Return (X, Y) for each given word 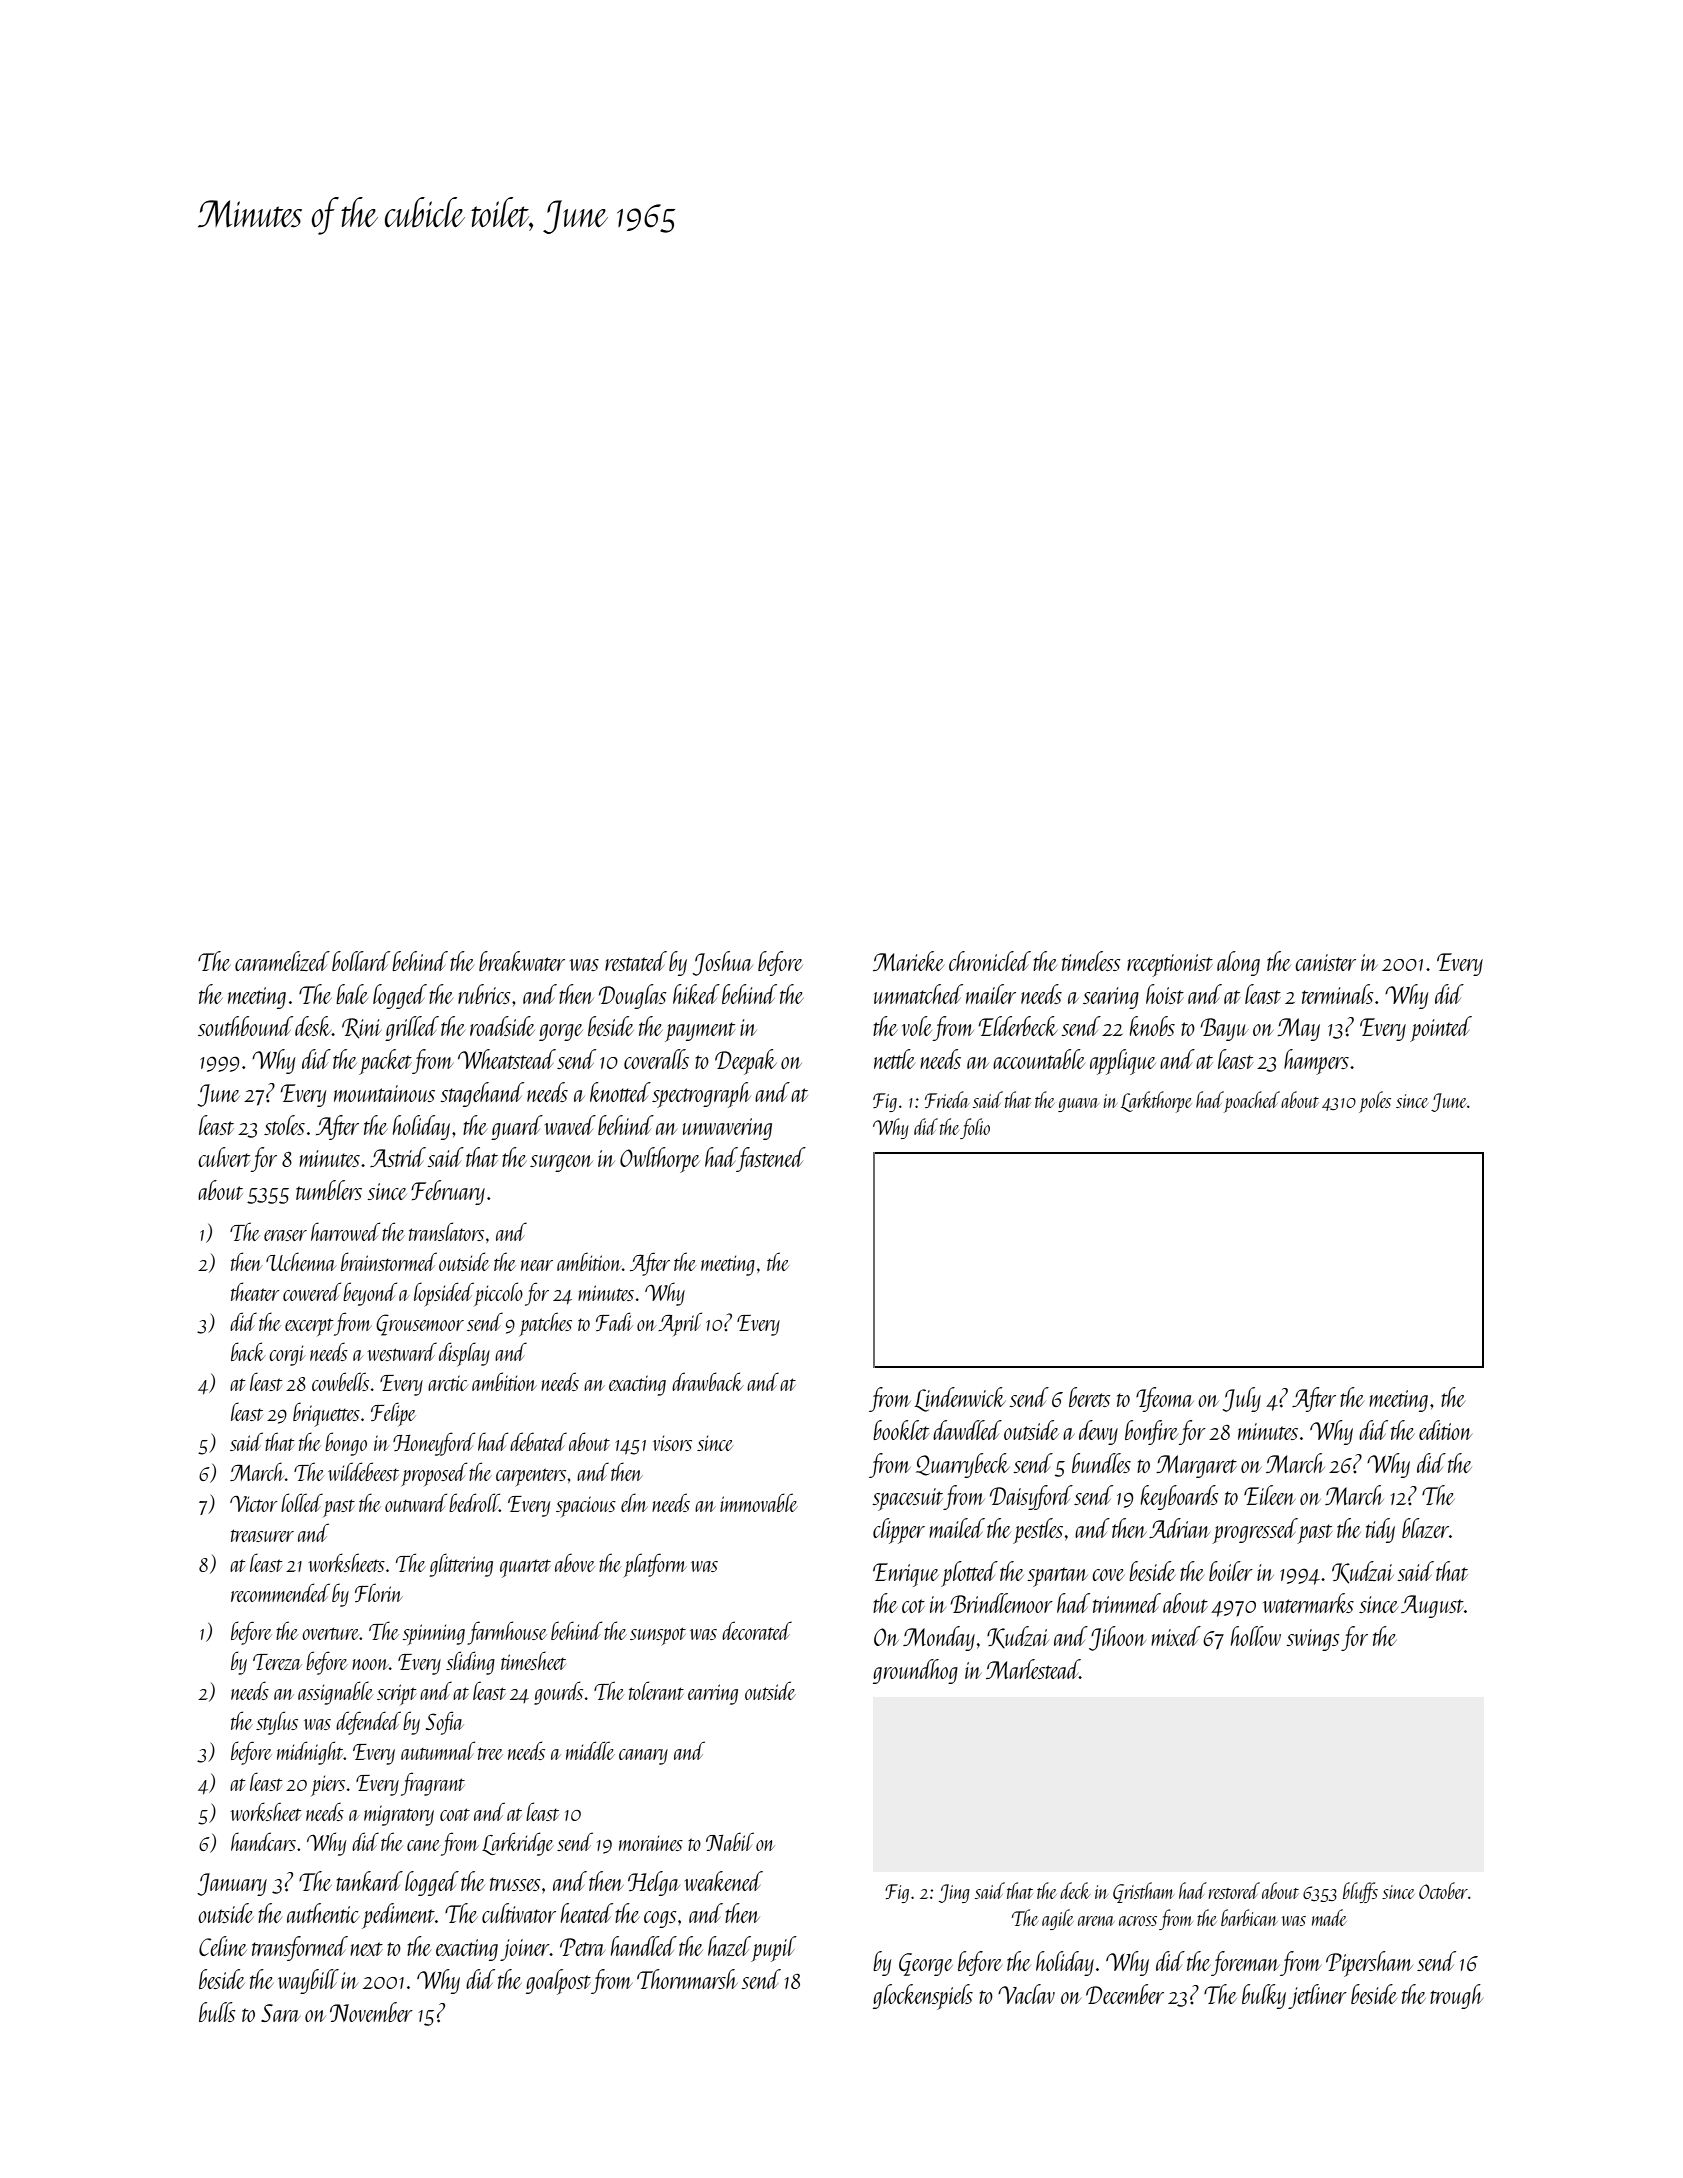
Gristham (1143, 1892)
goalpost (558, 1982)
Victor (254, 1503)
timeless (1091, 961)
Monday (939, 1638)
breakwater (522, 961)
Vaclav (1026, 1994)
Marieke (908, 961)
